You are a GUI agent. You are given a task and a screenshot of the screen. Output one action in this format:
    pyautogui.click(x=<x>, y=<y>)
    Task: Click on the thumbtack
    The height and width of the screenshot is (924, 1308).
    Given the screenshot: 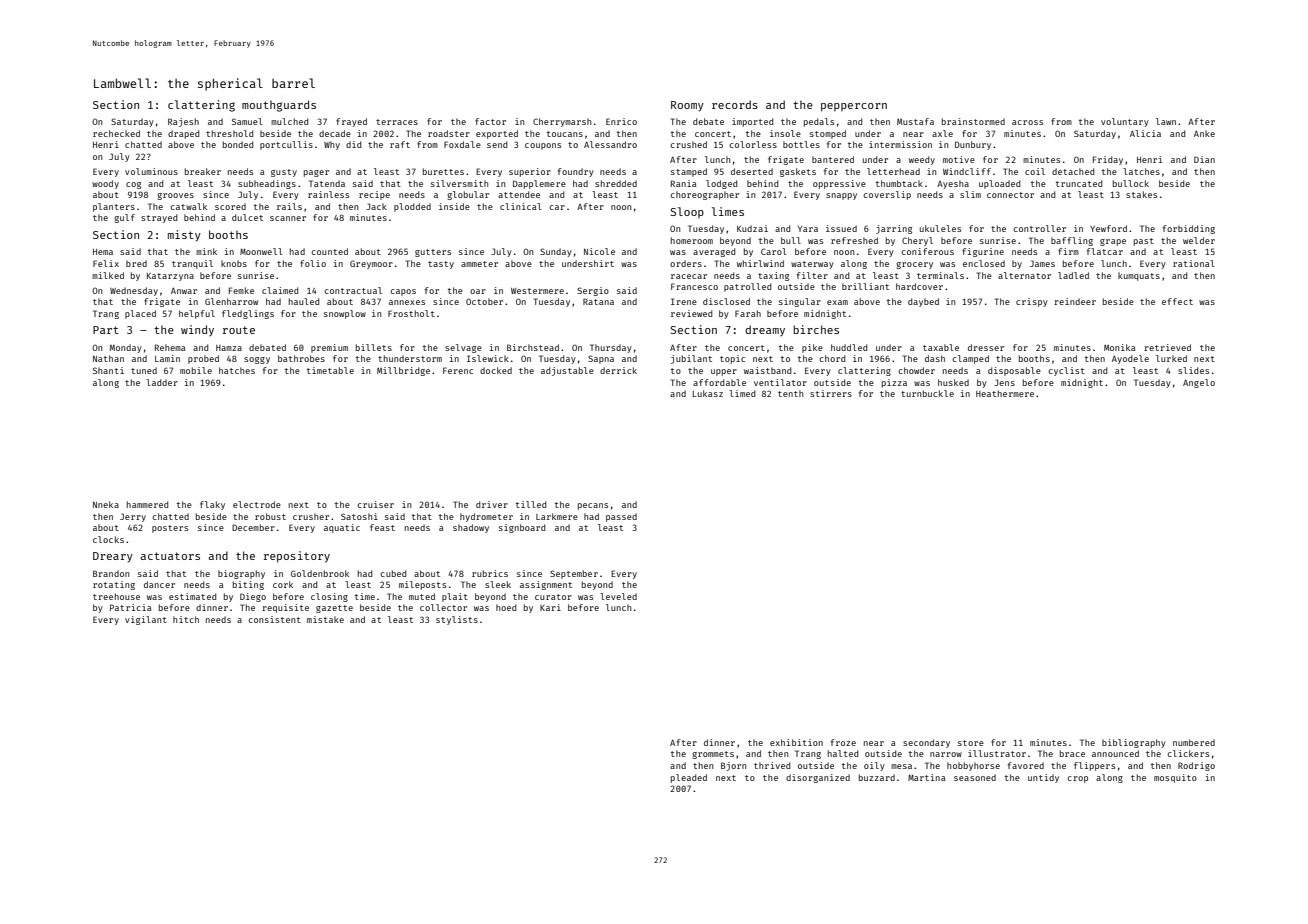 What is the action you would take?
    pyautogui.click(x=899, y=183)
